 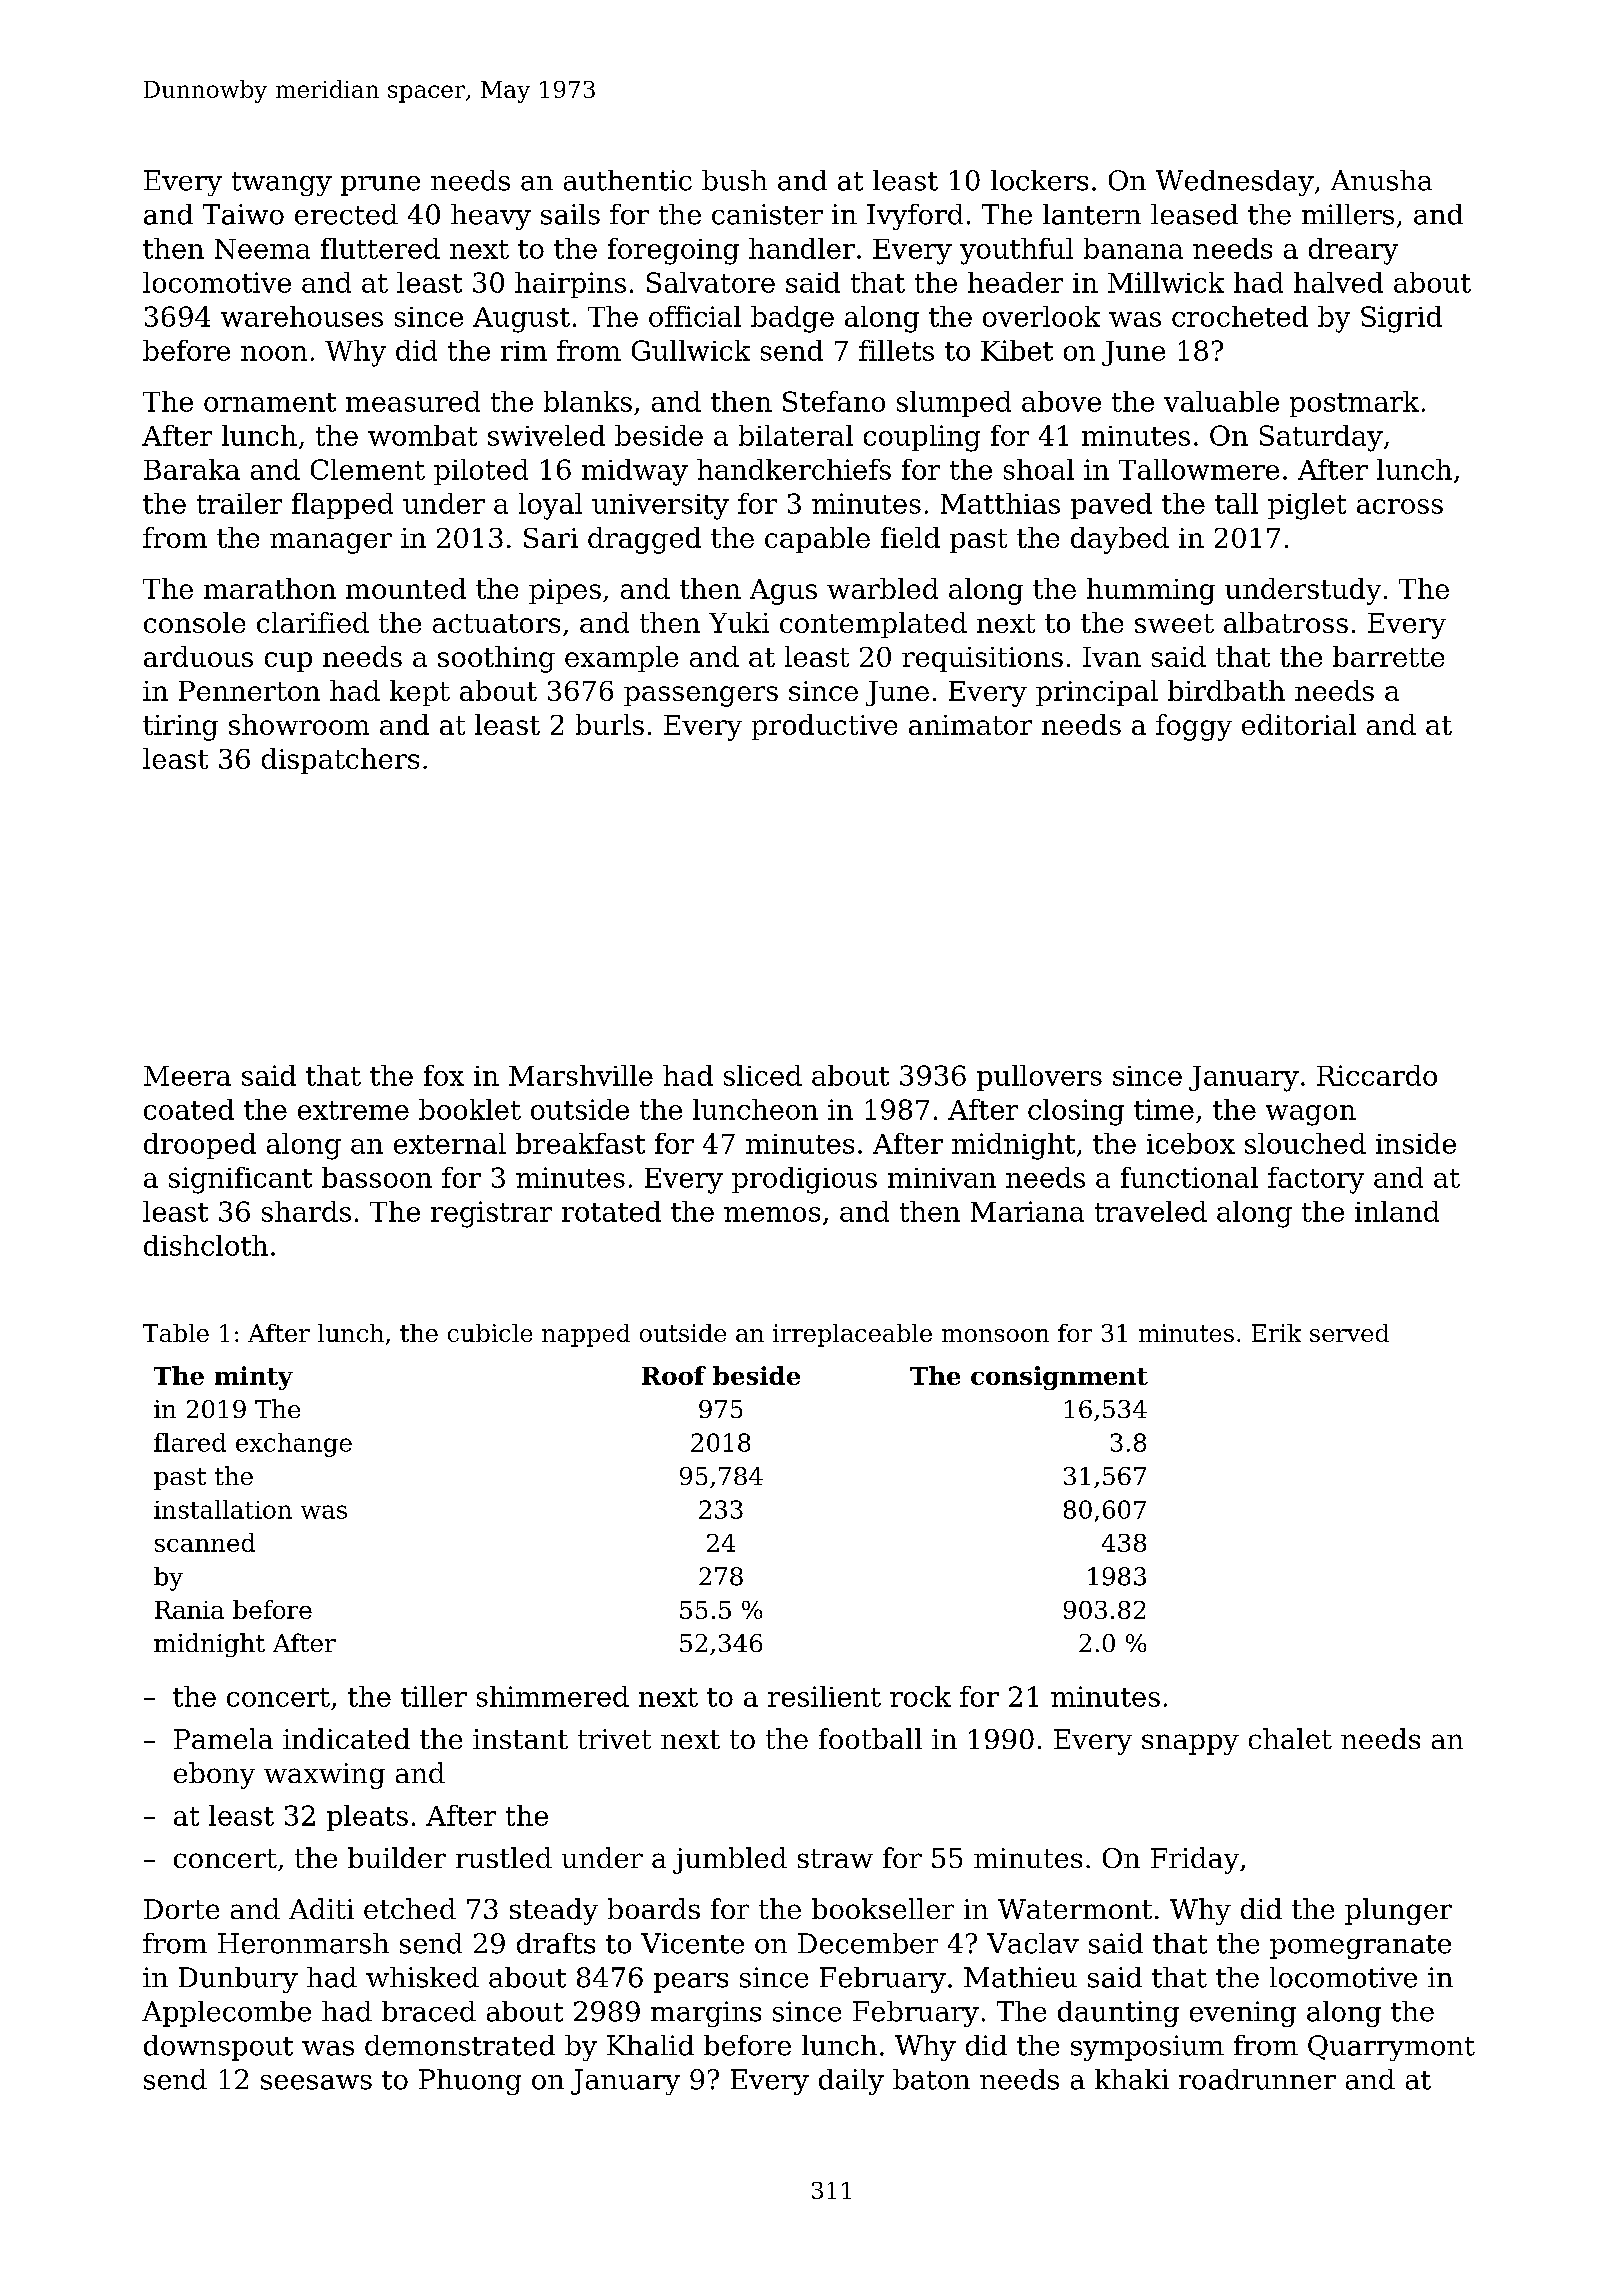 What do you see at coordinates (1290, 1738) in the image?
I see `chalet` at bounding box center [1290, 1738].
